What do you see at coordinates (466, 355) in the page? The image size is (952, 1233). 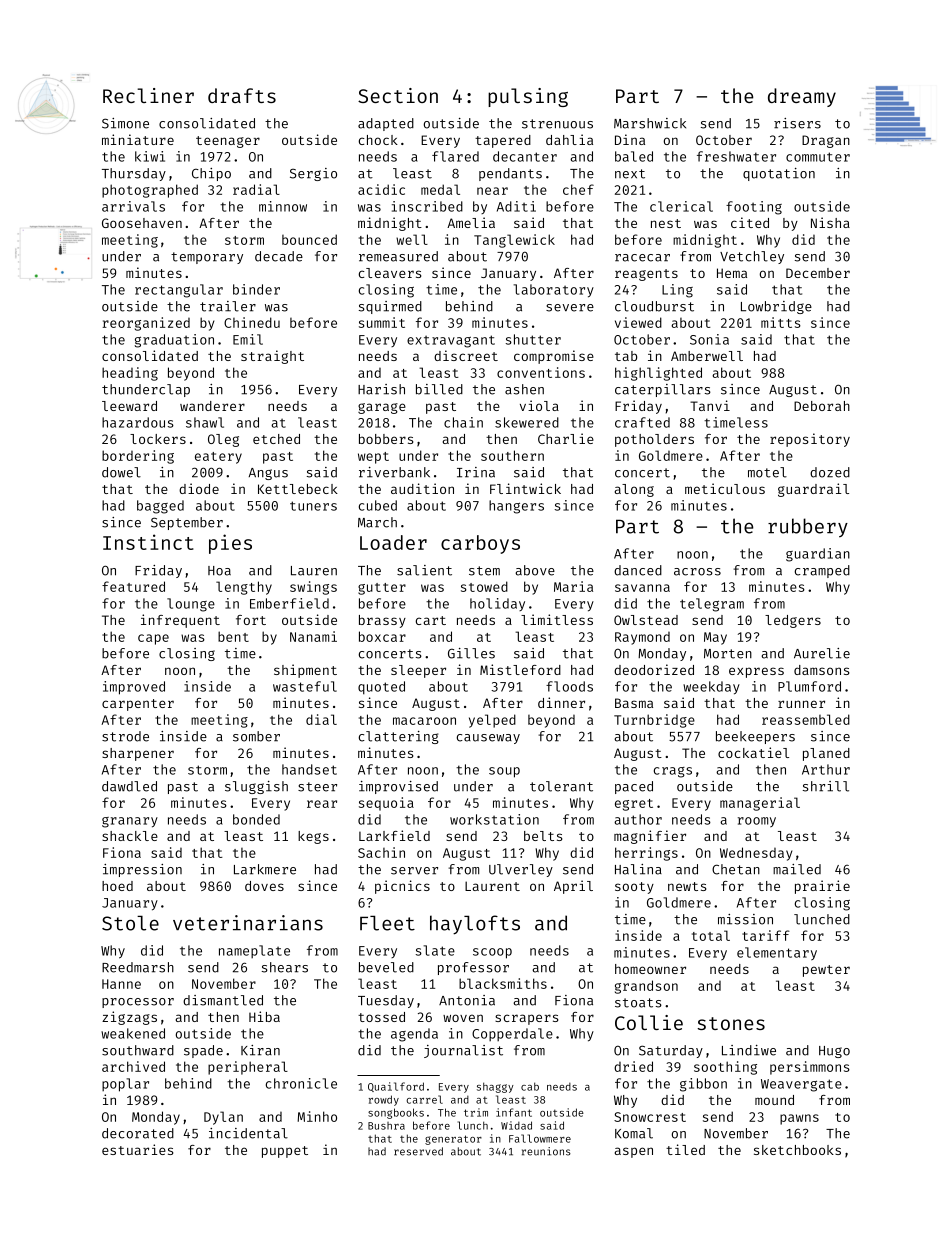 I see `discreet` at bounding box center [466, 355].
